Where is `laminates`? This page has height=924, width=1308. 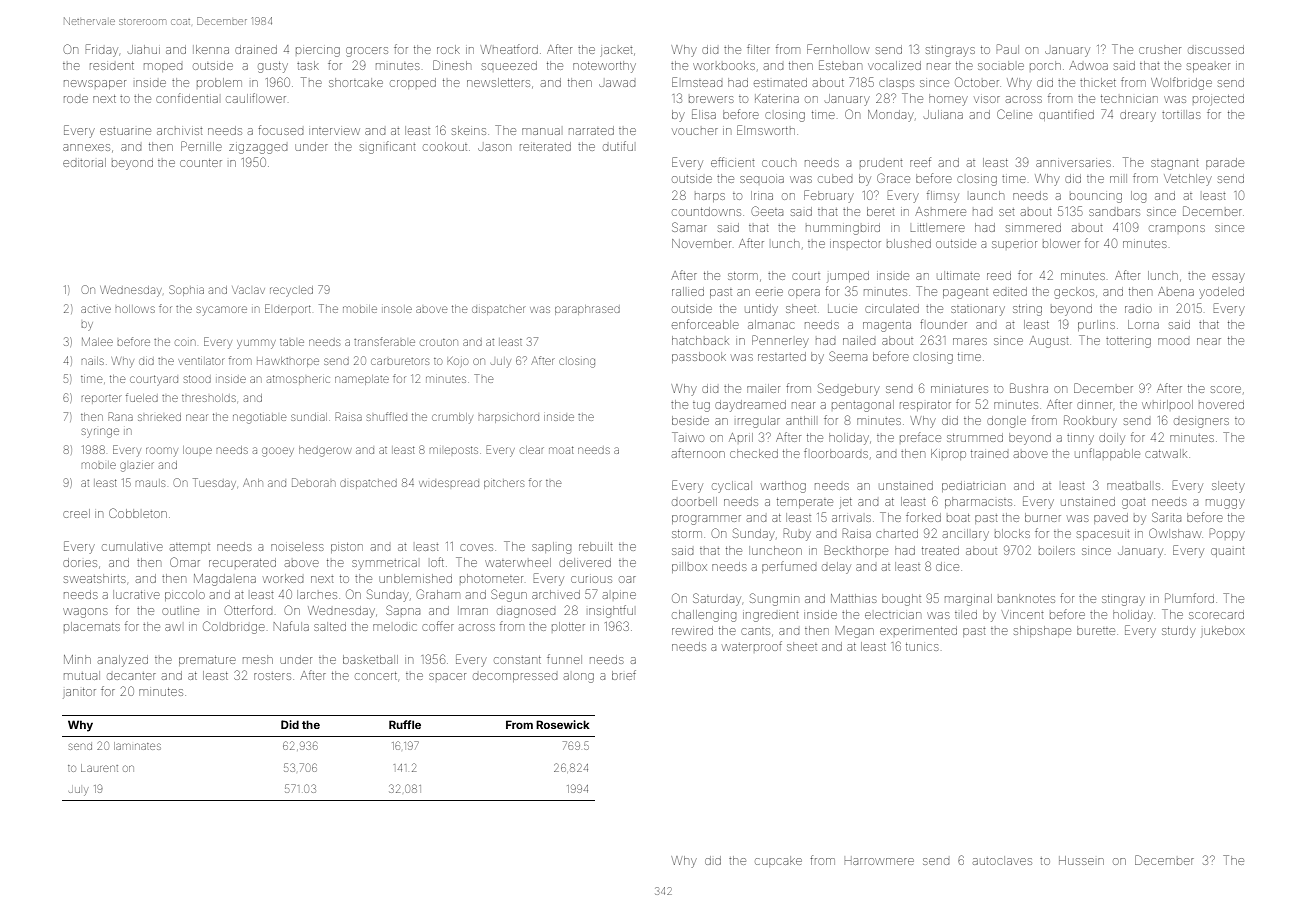
laminates is located at coordinates (137, 746).
